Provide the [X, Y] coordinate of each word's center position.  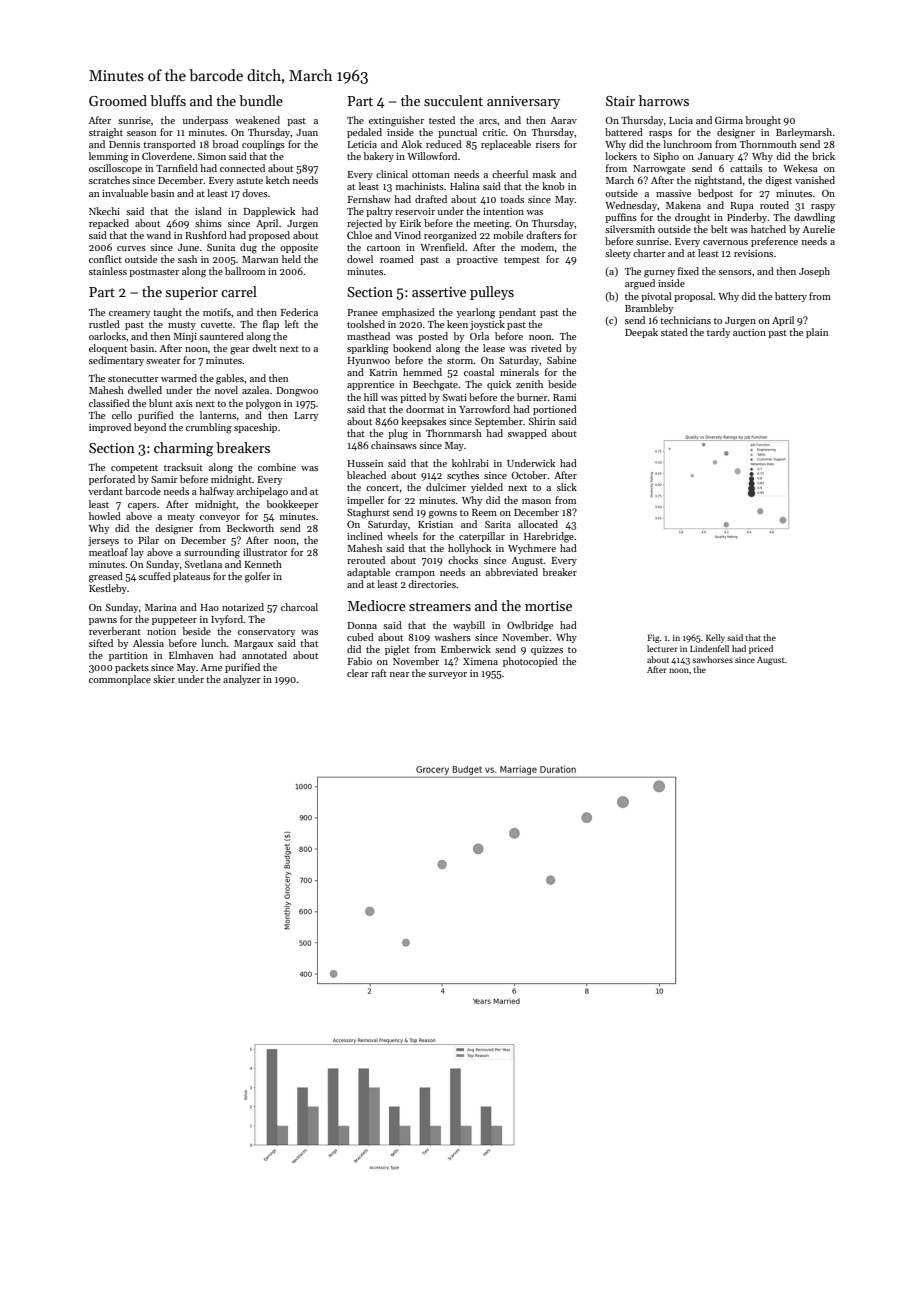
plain [817, 333]
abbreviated [512, 572]
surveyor [447, 675]
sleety [618, 254]
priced [761, 649]
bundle [261, 100]
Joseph [814, 272]
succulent [453, 100]
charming [183, 449]
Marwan [260, 259]
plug [398, 434]
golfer [258, 577]
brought [763, 121]
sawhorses [712, 659]
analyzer [242, 680]
